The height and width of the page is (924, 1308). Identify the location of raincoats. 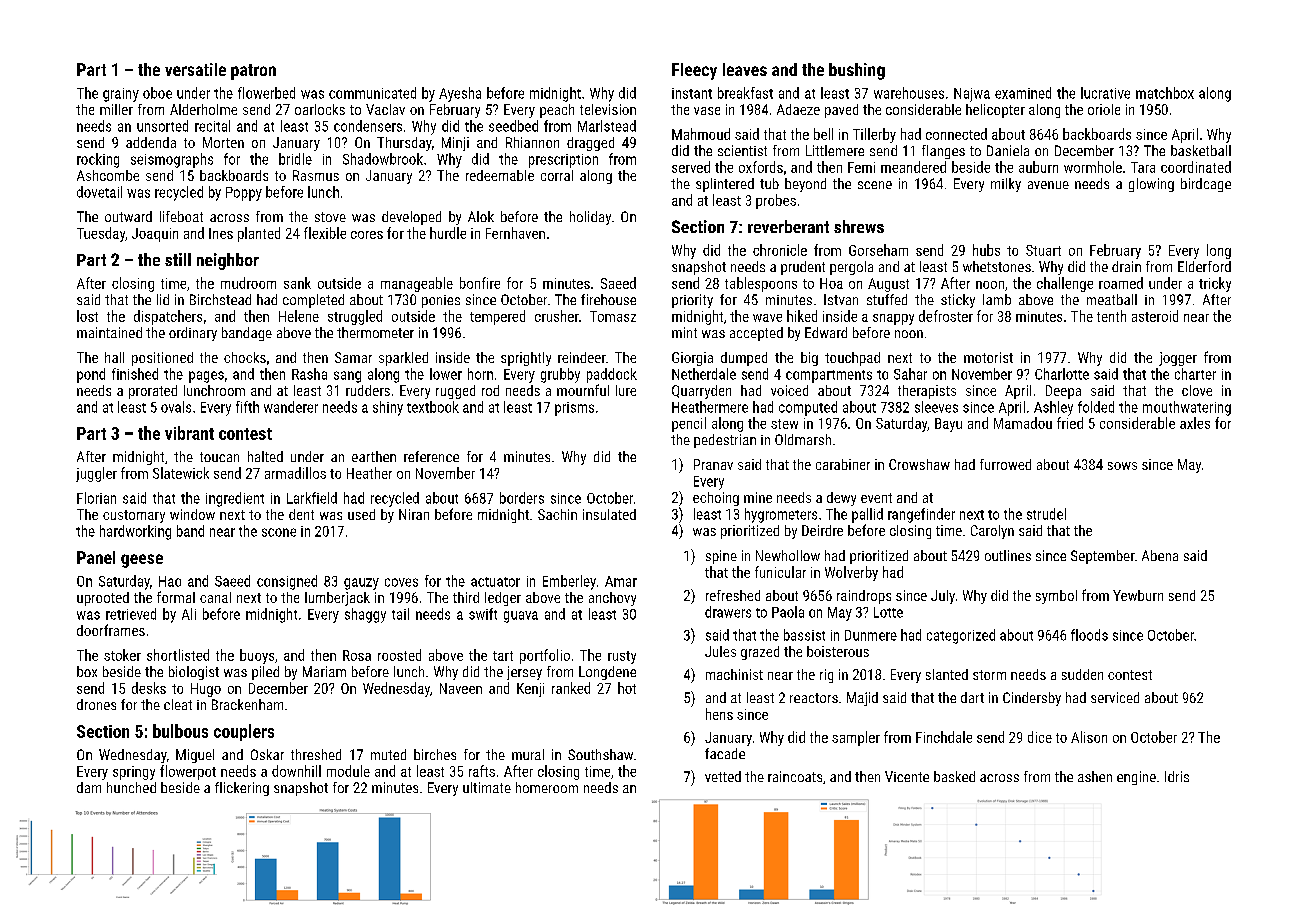
(795, 776).
